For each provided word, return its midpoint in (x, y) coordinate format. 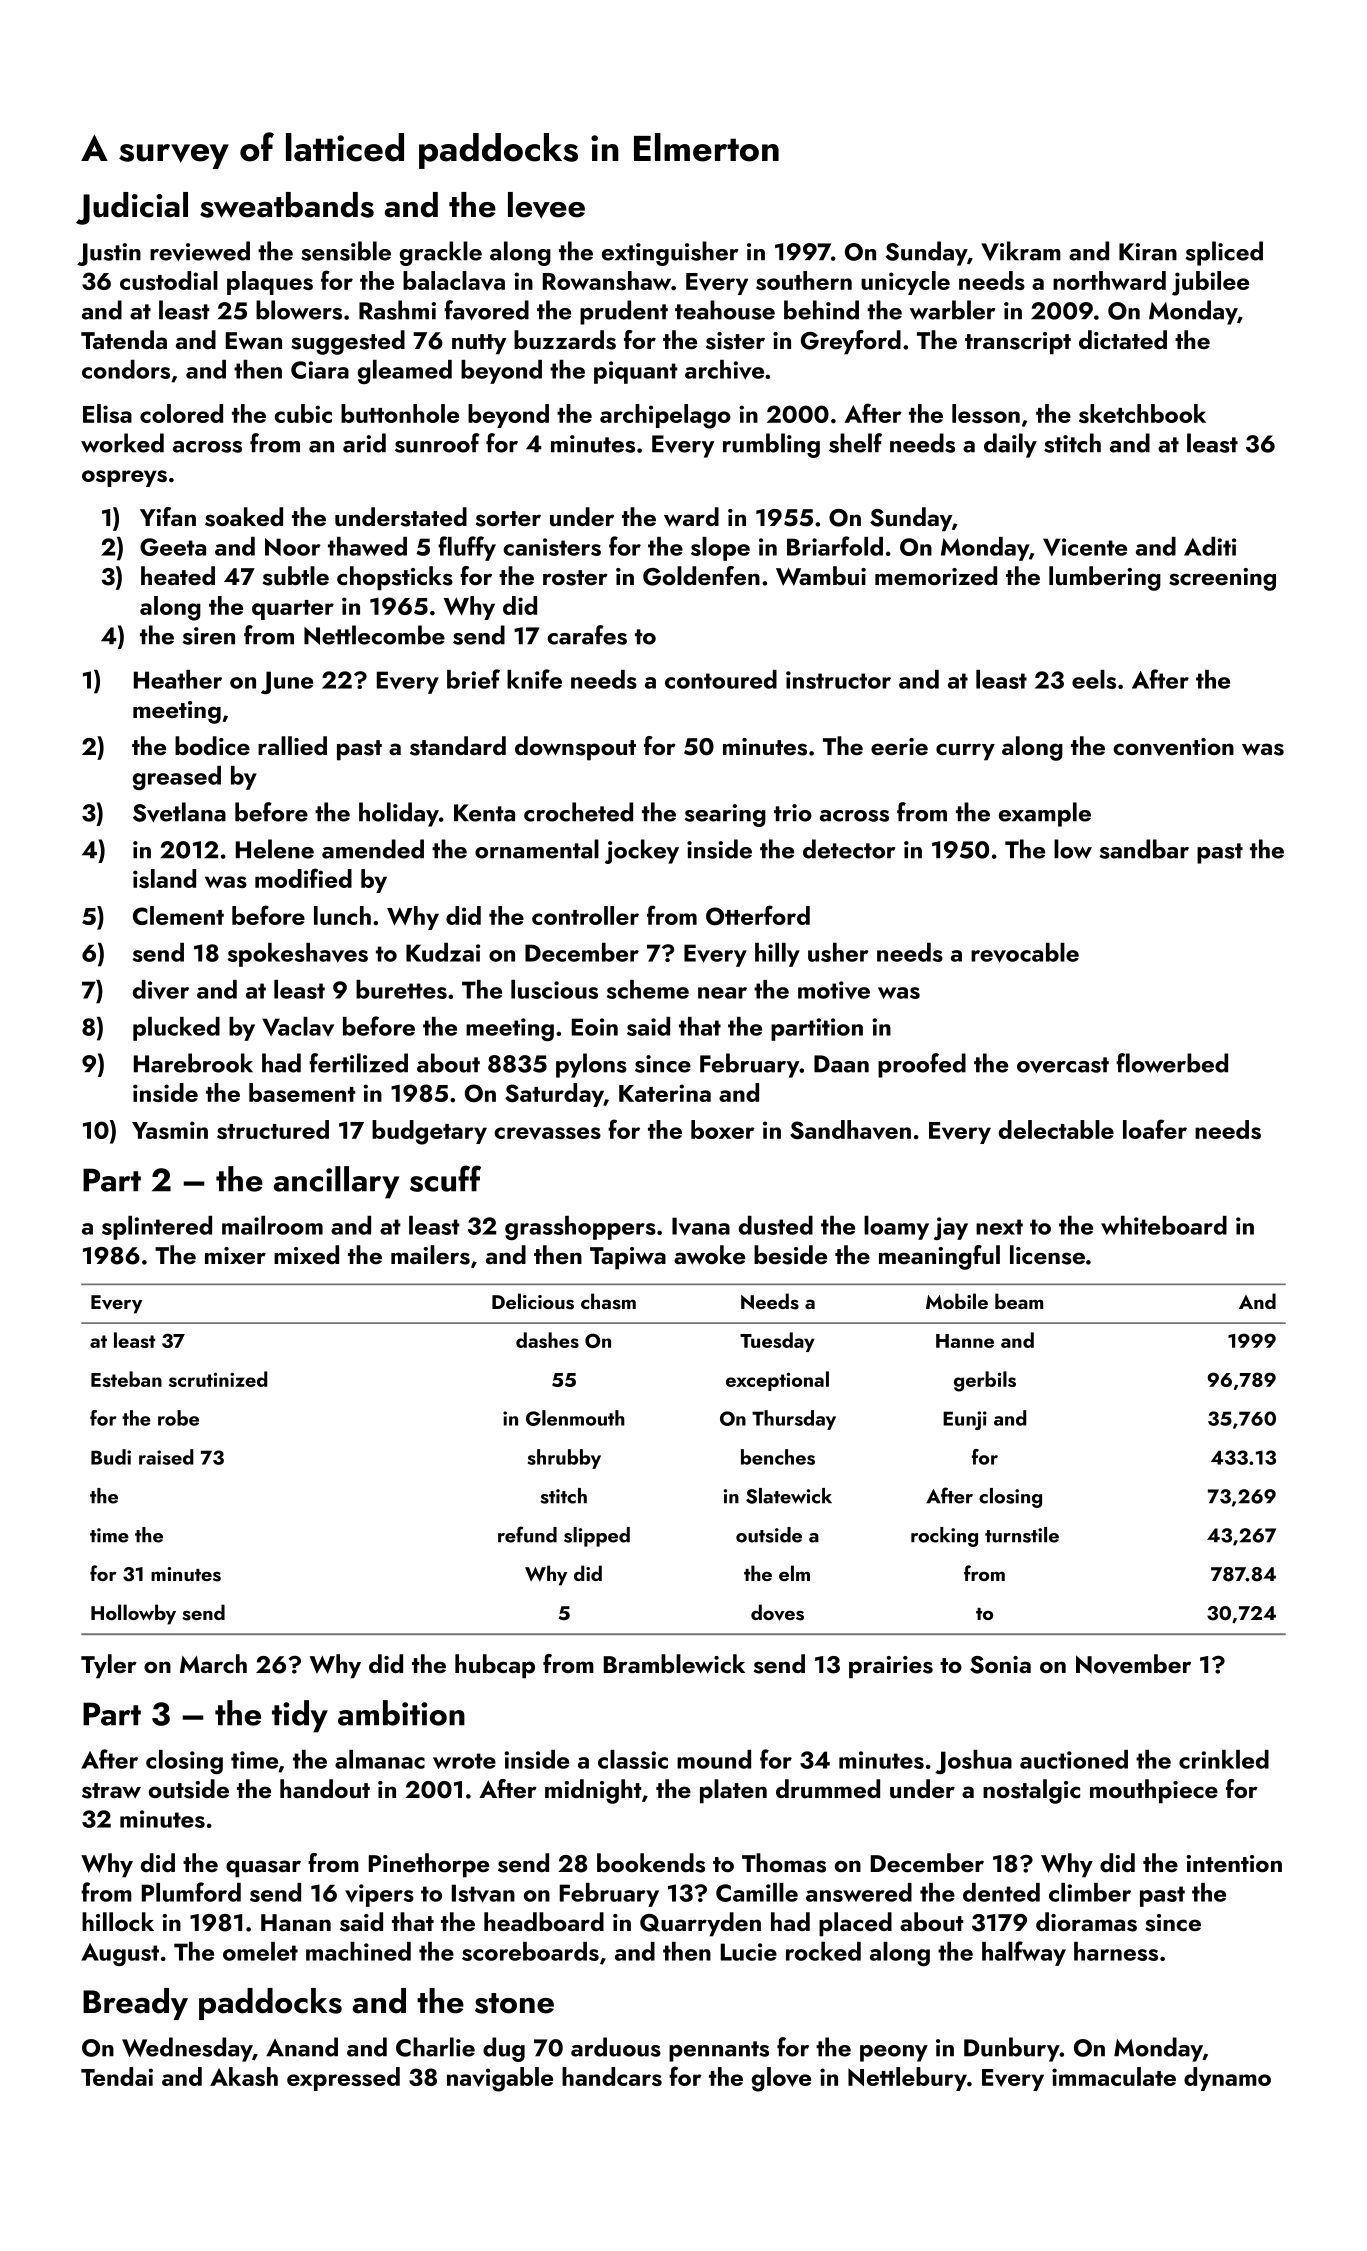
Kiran (1148, 252)
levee (546, 205)
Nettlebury (907, 2079)
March (213, 1663)
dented (1001, 1892)
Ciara (320, 370)
